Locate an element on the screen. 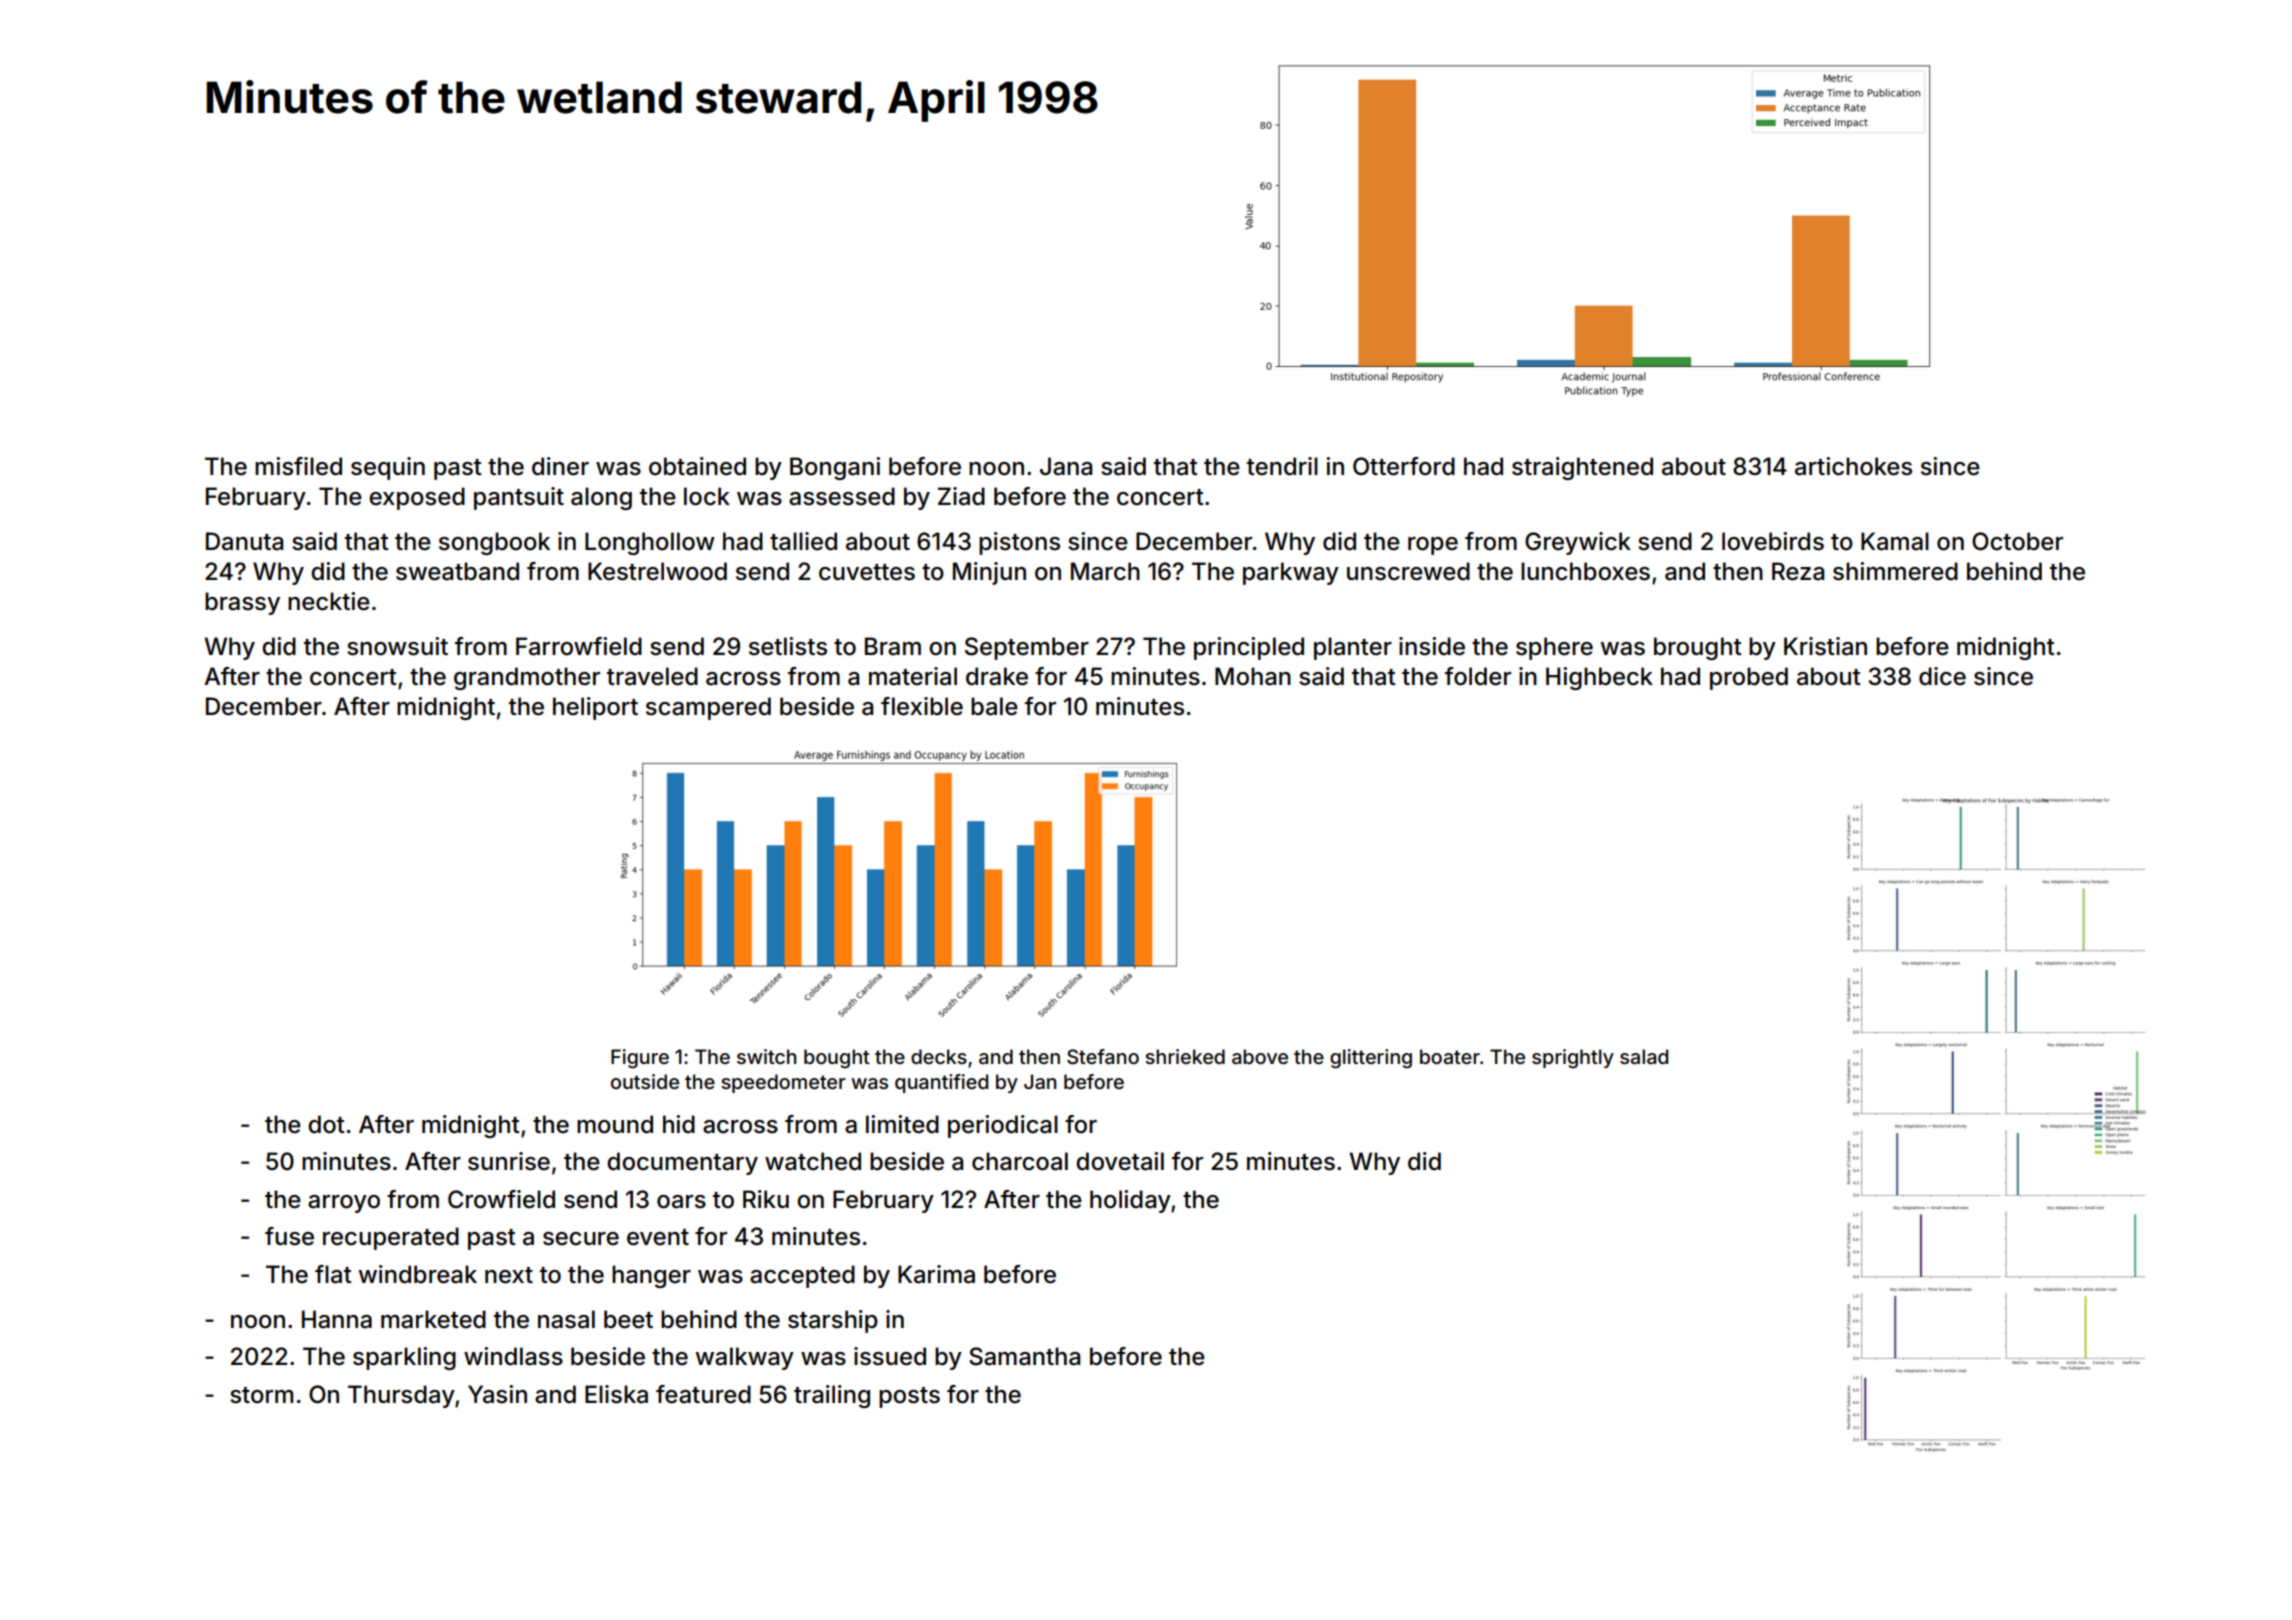 The width and height of the screenshot is (2292, 1620). Crowfield is located at coordinates (501, 1199).
